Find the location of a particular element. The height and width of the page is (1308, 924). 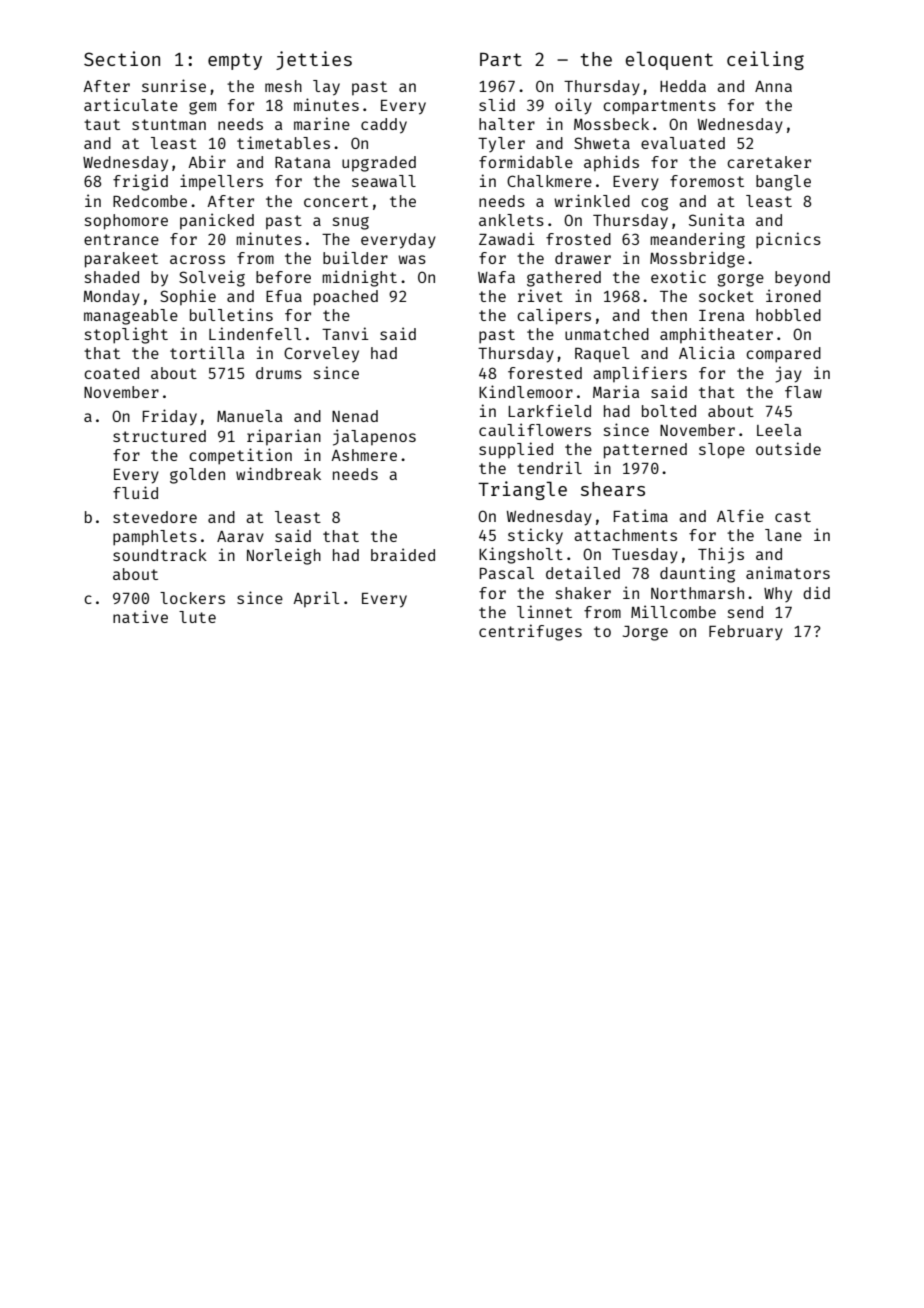

Zawadi is located at coordinates (507, 238).
